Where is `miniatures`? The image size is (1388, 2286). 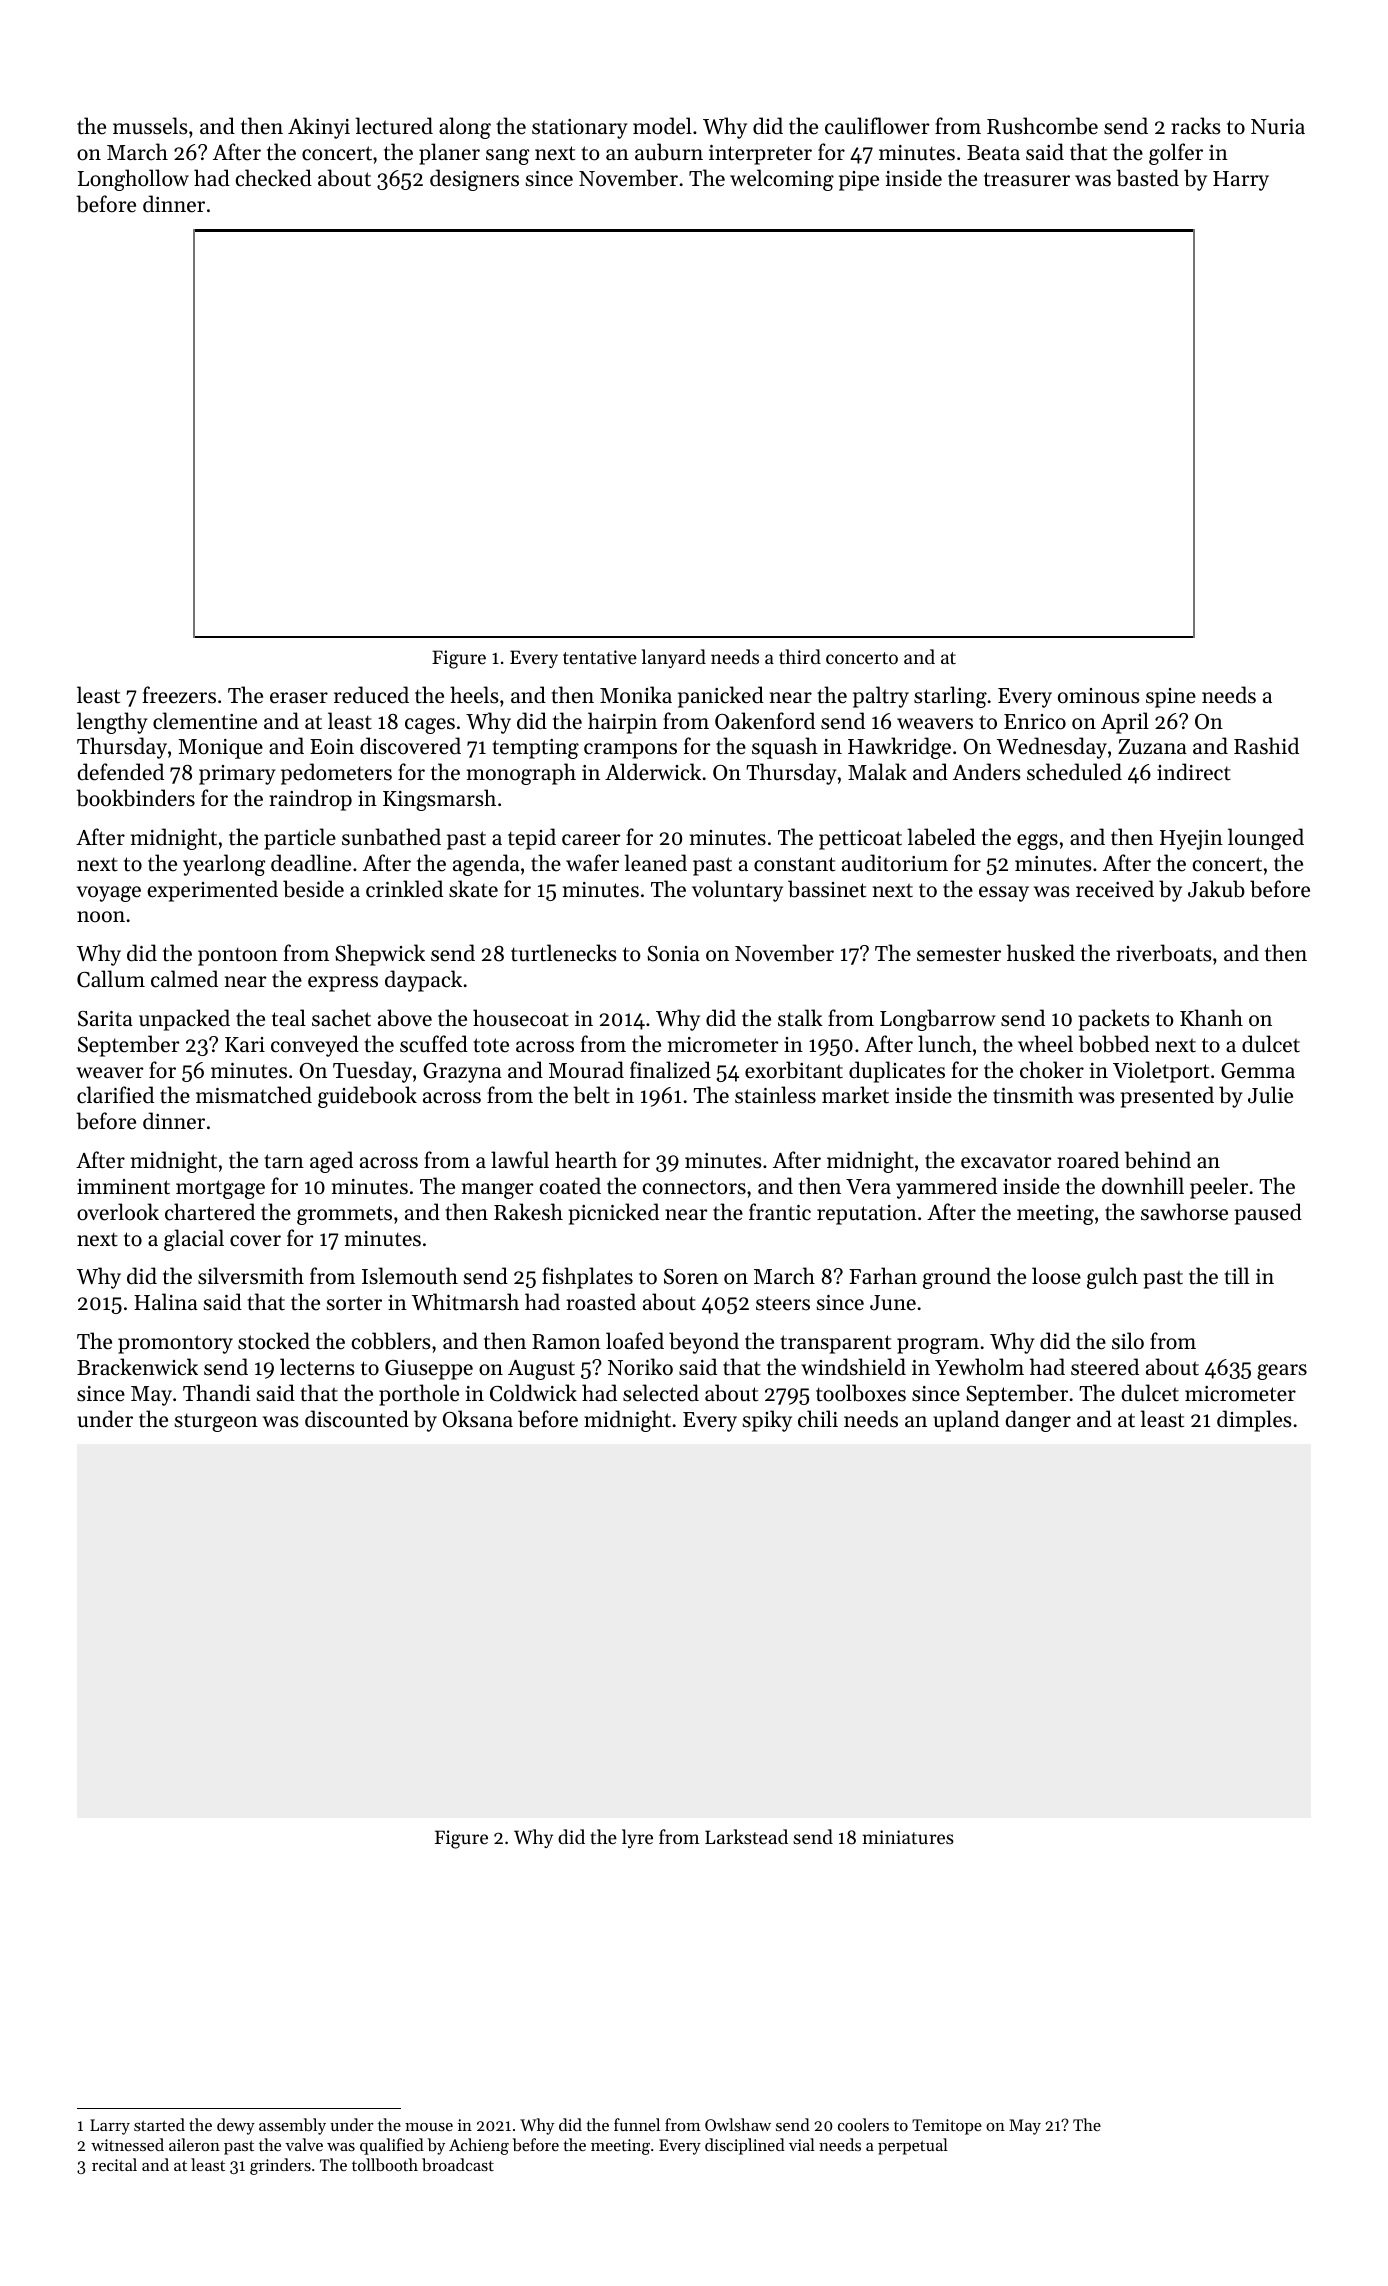 miniatures is located at coordinates (908, 1837).
